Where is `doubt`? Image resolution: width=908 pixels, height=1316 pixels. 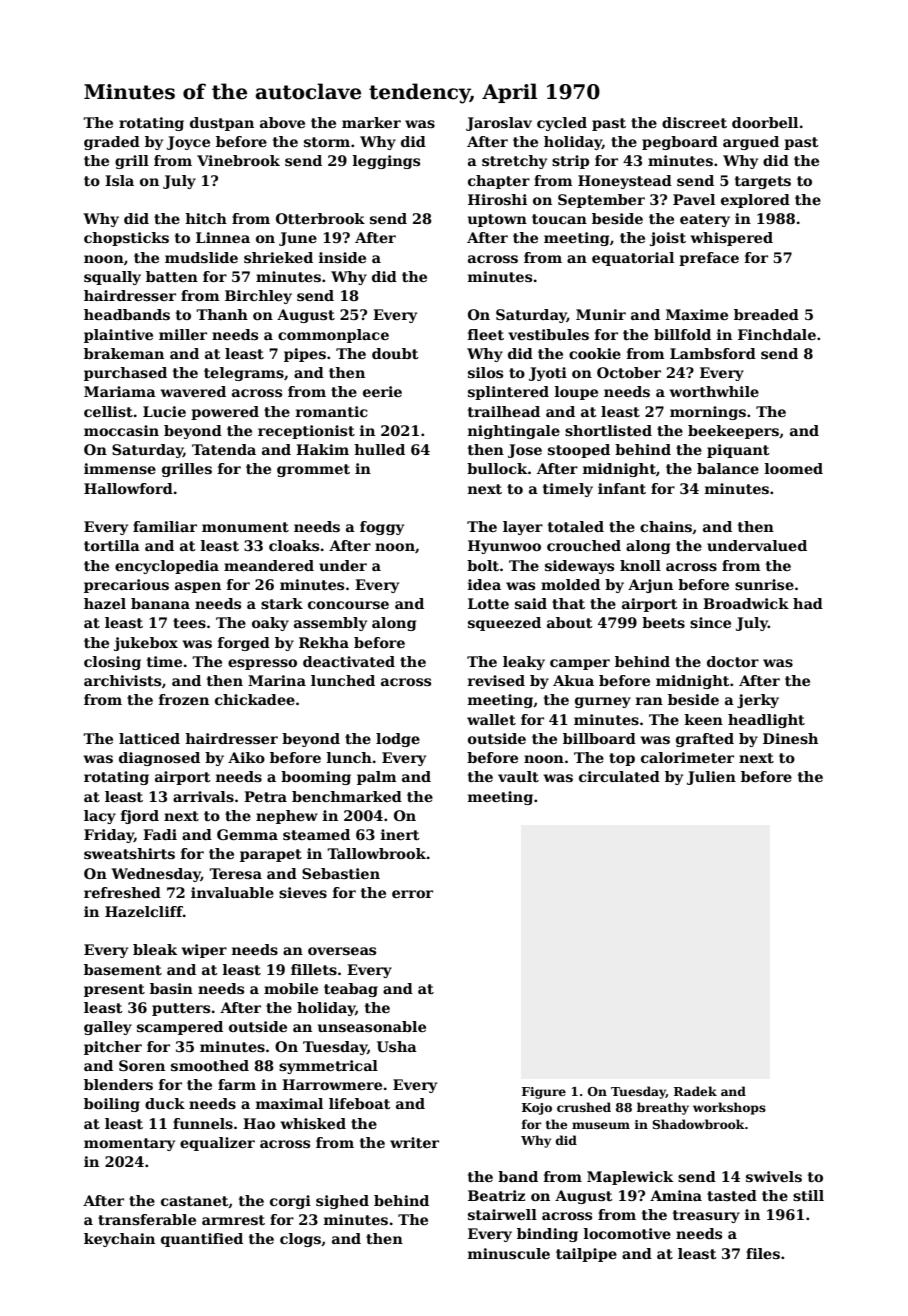 doubt is located at coordinates (395, 353).
